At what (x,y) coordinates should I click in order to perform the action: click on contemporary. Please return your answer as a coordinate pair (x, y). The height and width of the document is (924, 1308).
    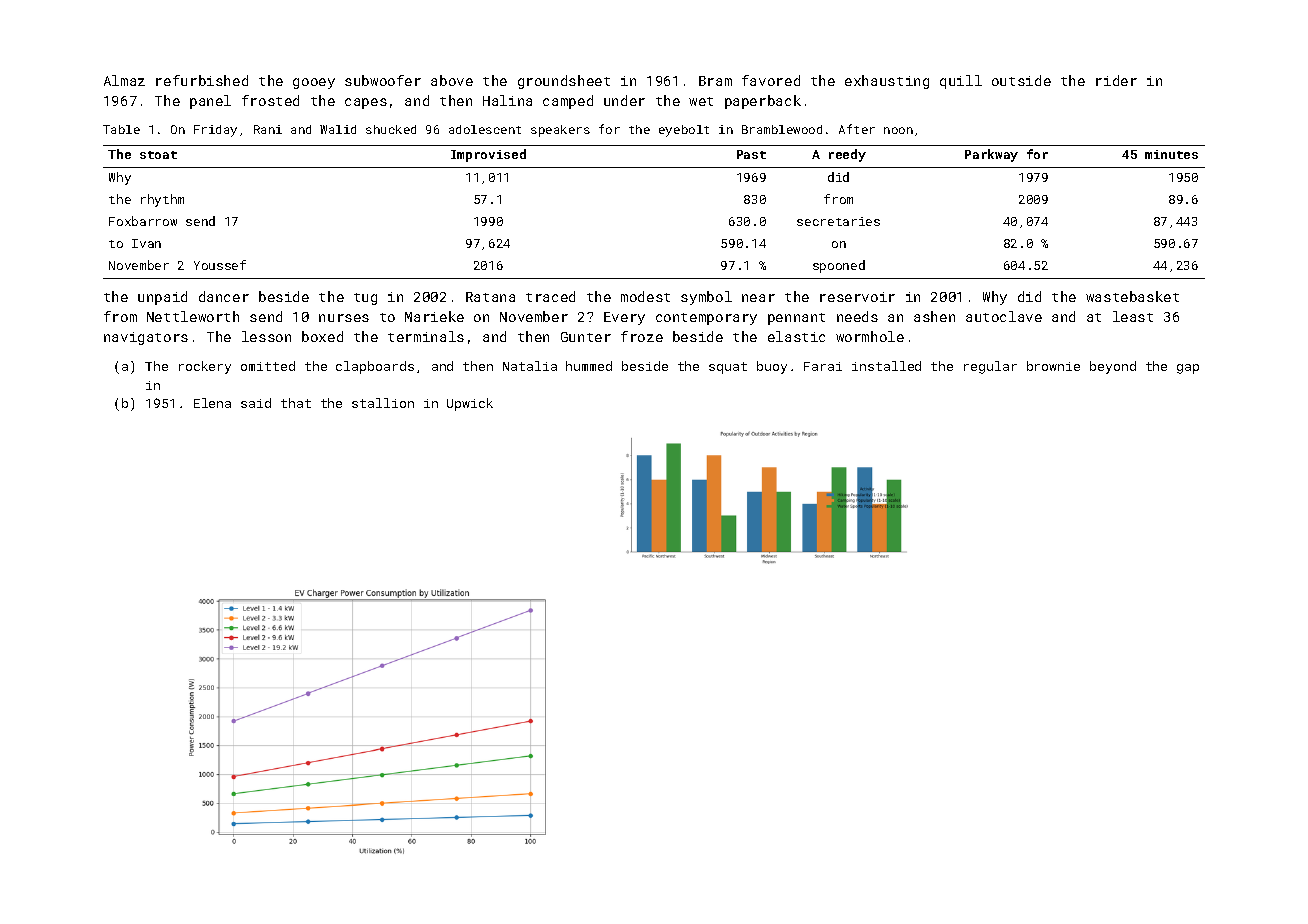
    Looking at the image, I should click on (706, 319).
